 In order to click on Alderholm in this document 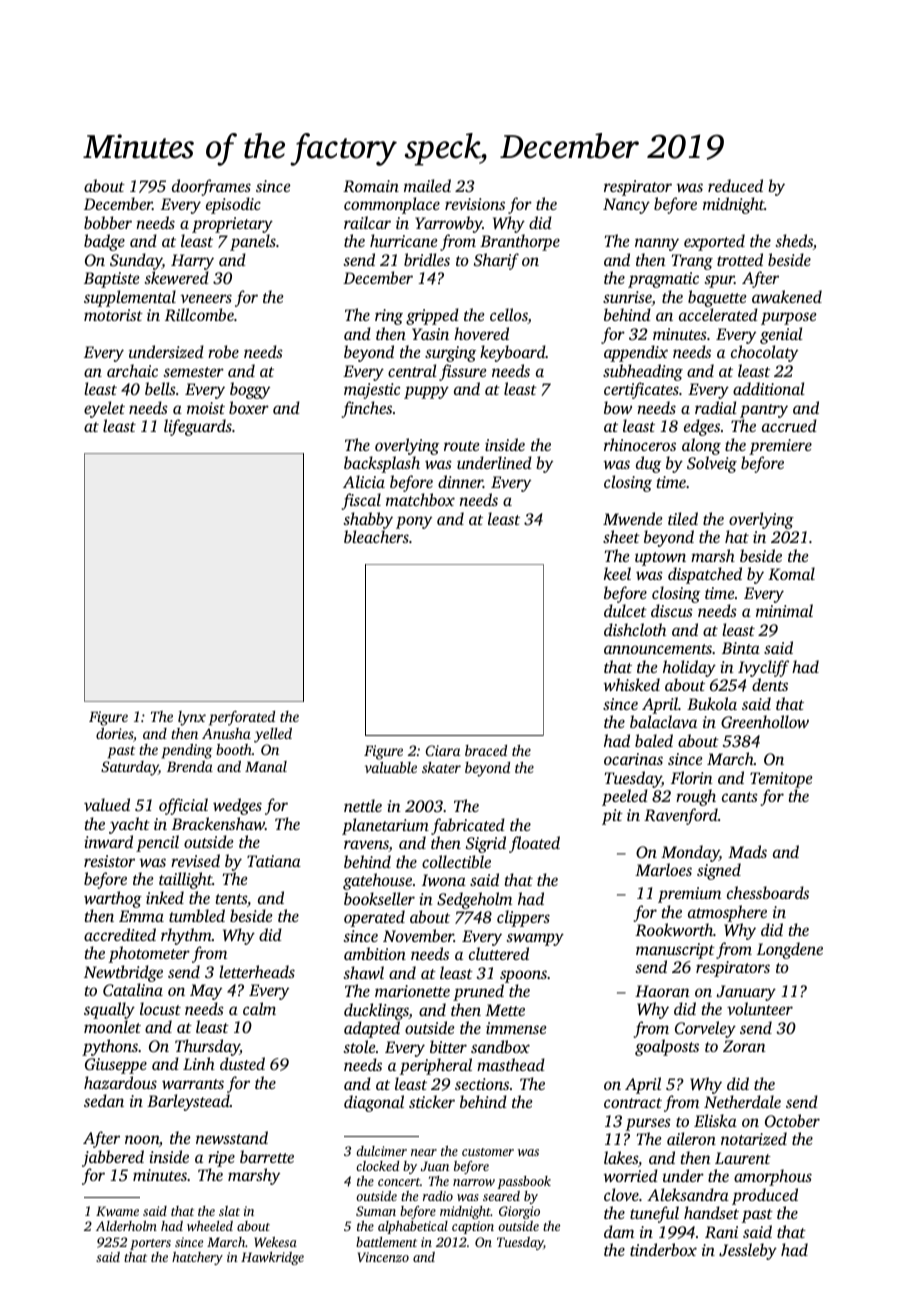, I will do `click(126, 1226)`.
